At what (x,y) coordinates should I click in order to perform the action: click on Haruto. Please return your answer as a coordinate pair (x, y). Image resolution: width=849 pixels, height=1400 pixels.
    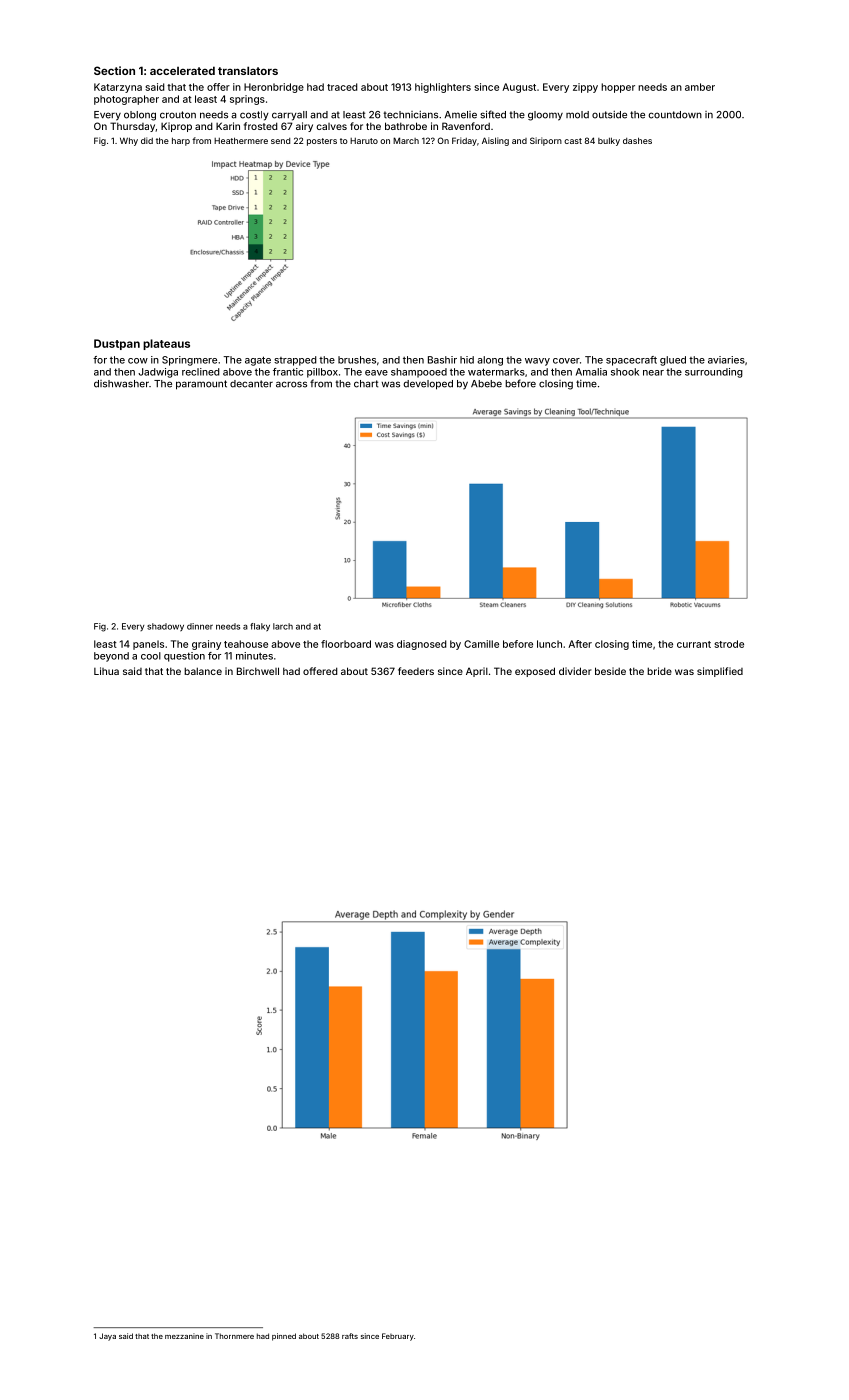
    Looking at the image, I should click on (364, 141).
